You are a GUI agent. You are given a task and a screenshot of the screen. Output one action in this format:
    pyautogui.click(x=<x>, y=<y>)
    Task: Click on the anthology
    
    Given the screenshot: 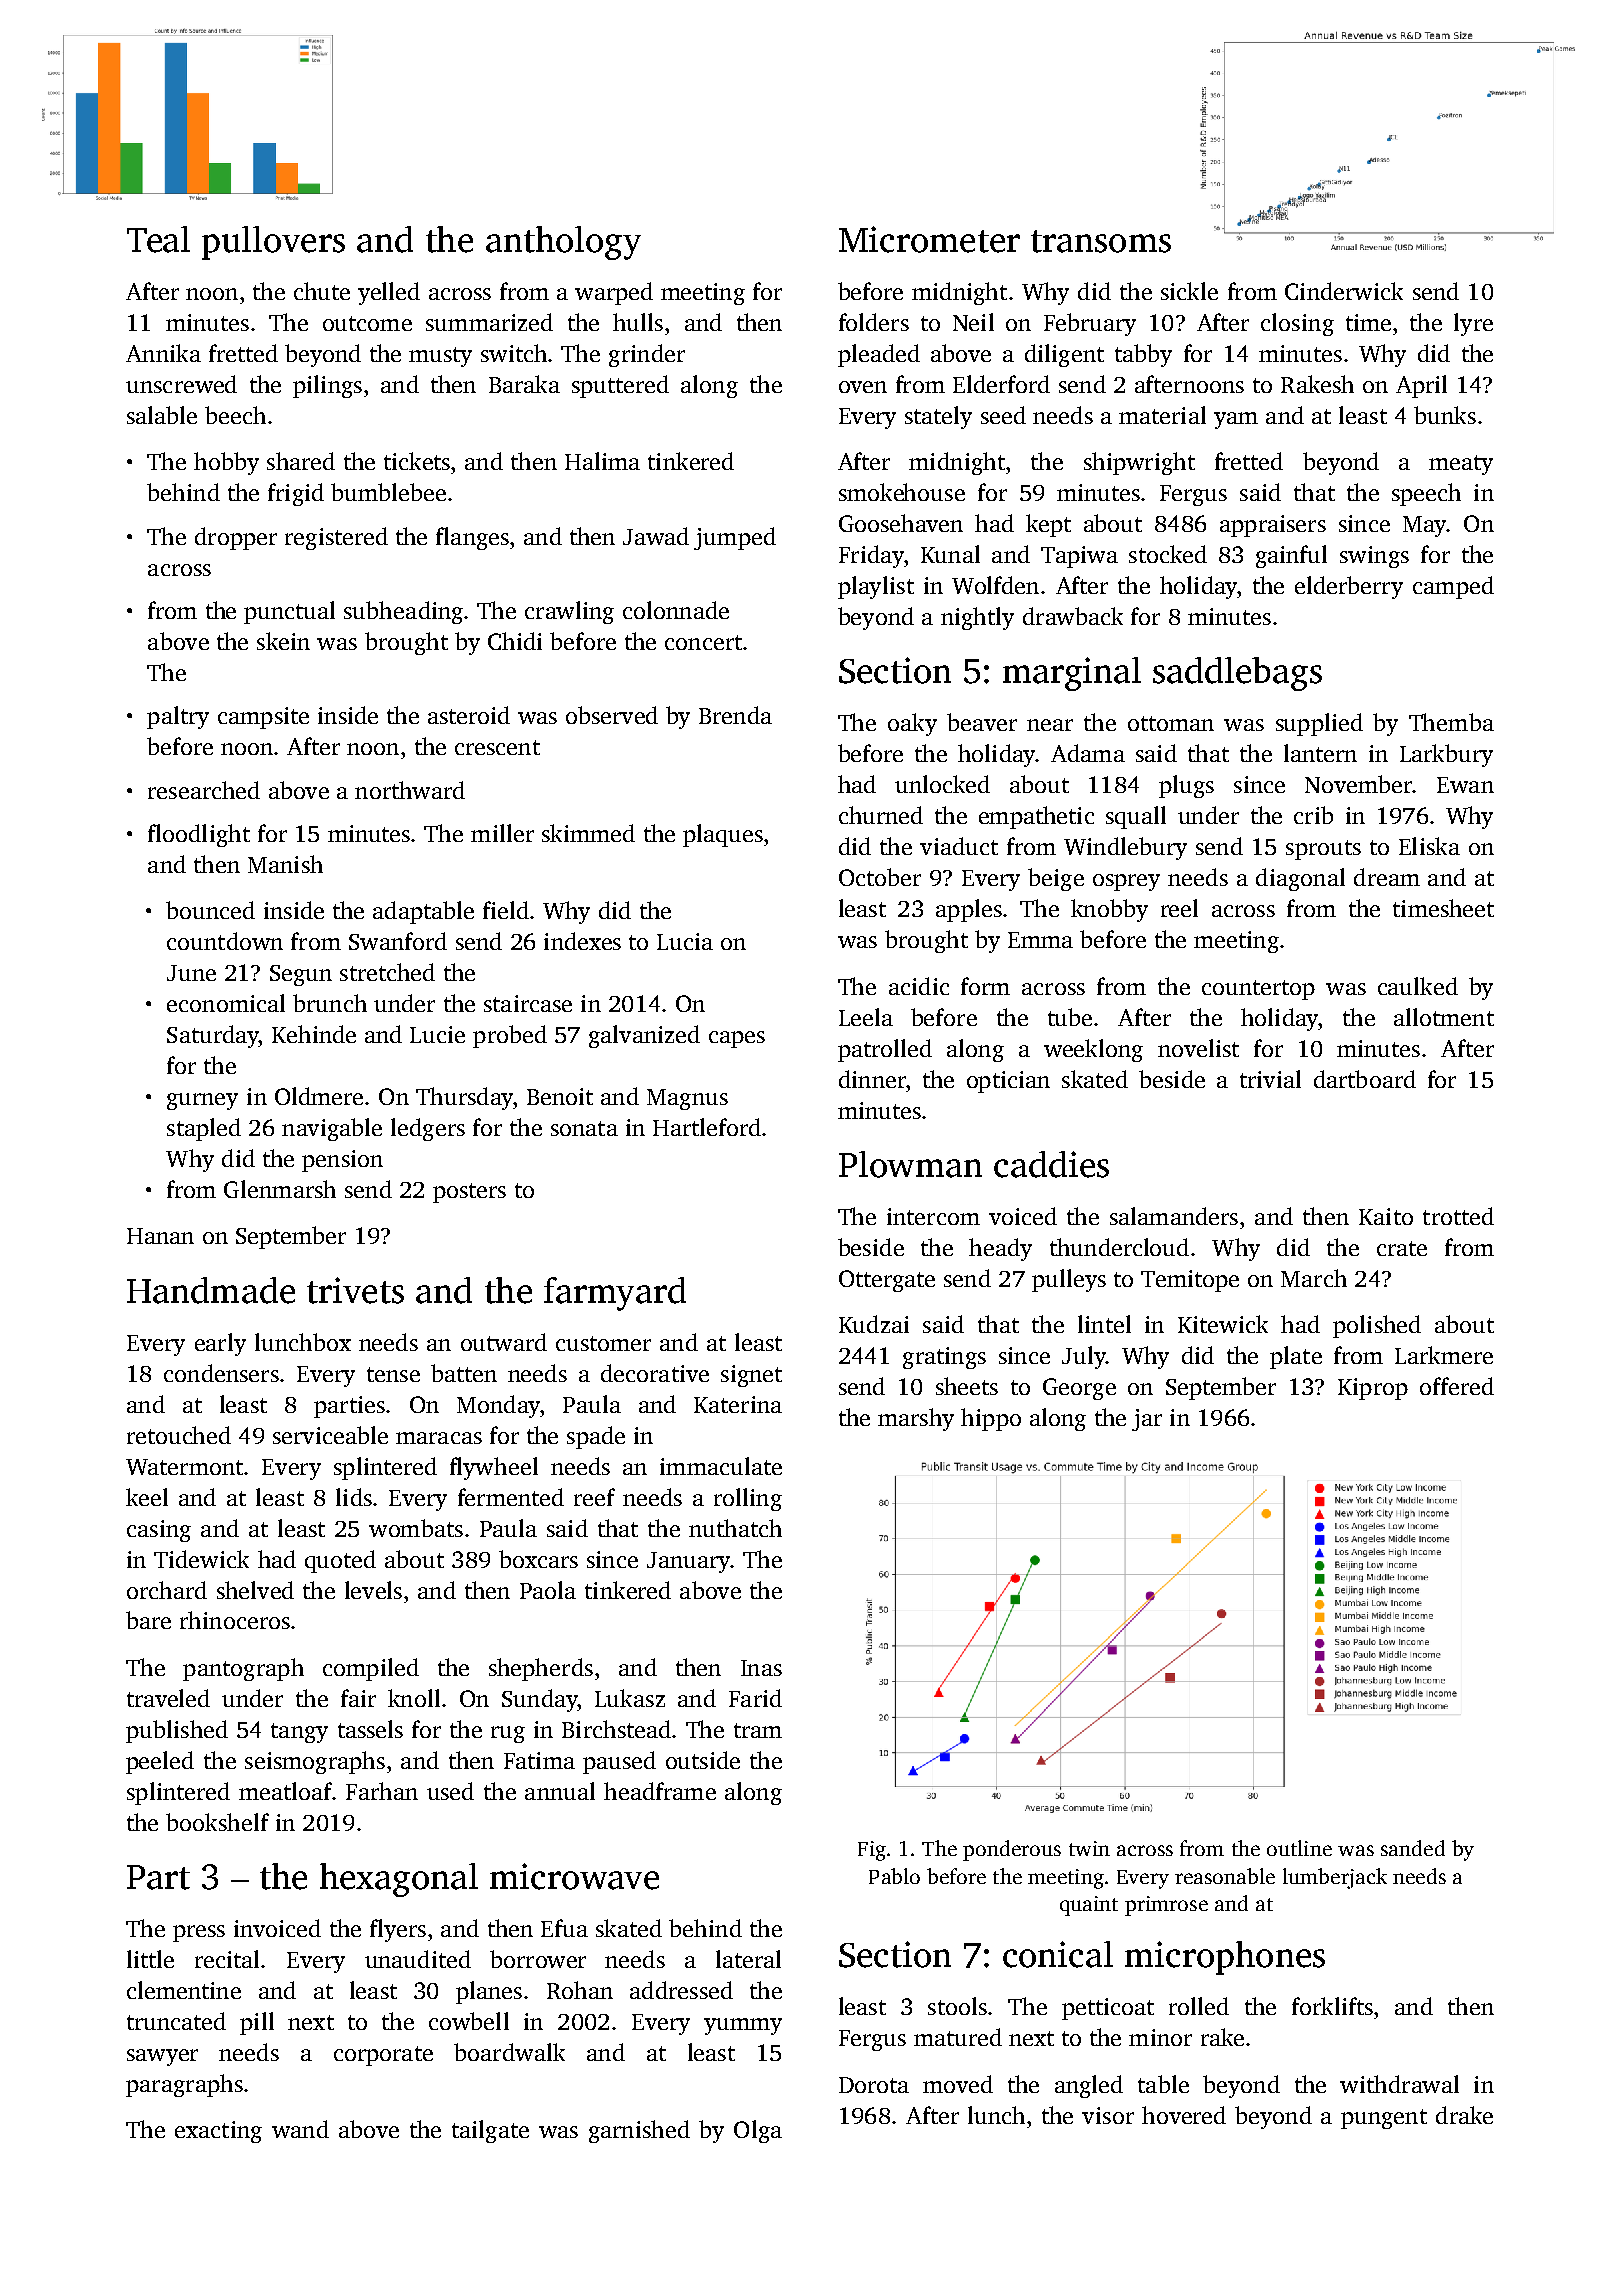 What is the action you would take?
    pyautogui.click(x=563, y=243)
